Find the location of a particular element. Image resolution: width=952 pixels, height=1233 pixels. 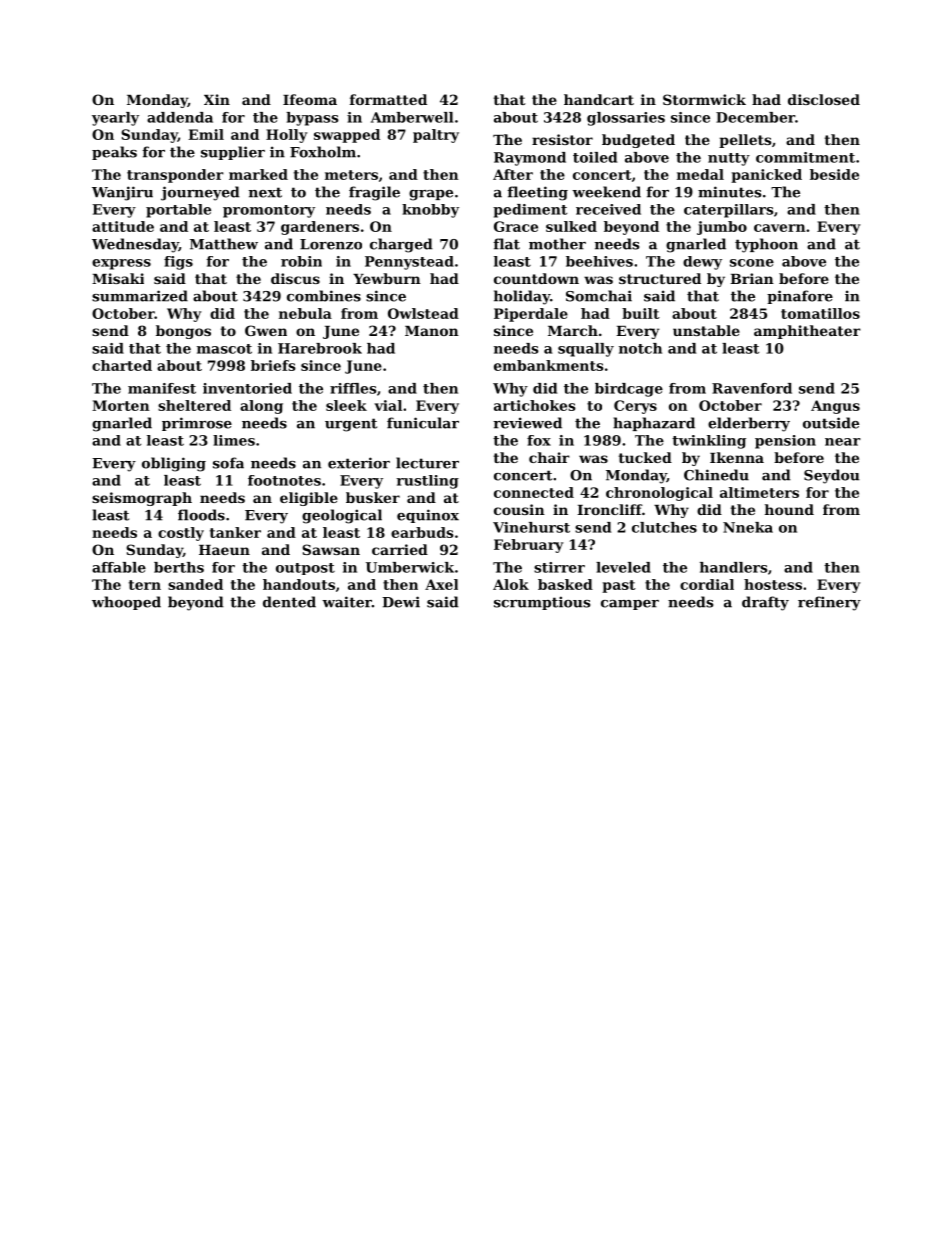

nutty is located at coordinates (729, 159).
